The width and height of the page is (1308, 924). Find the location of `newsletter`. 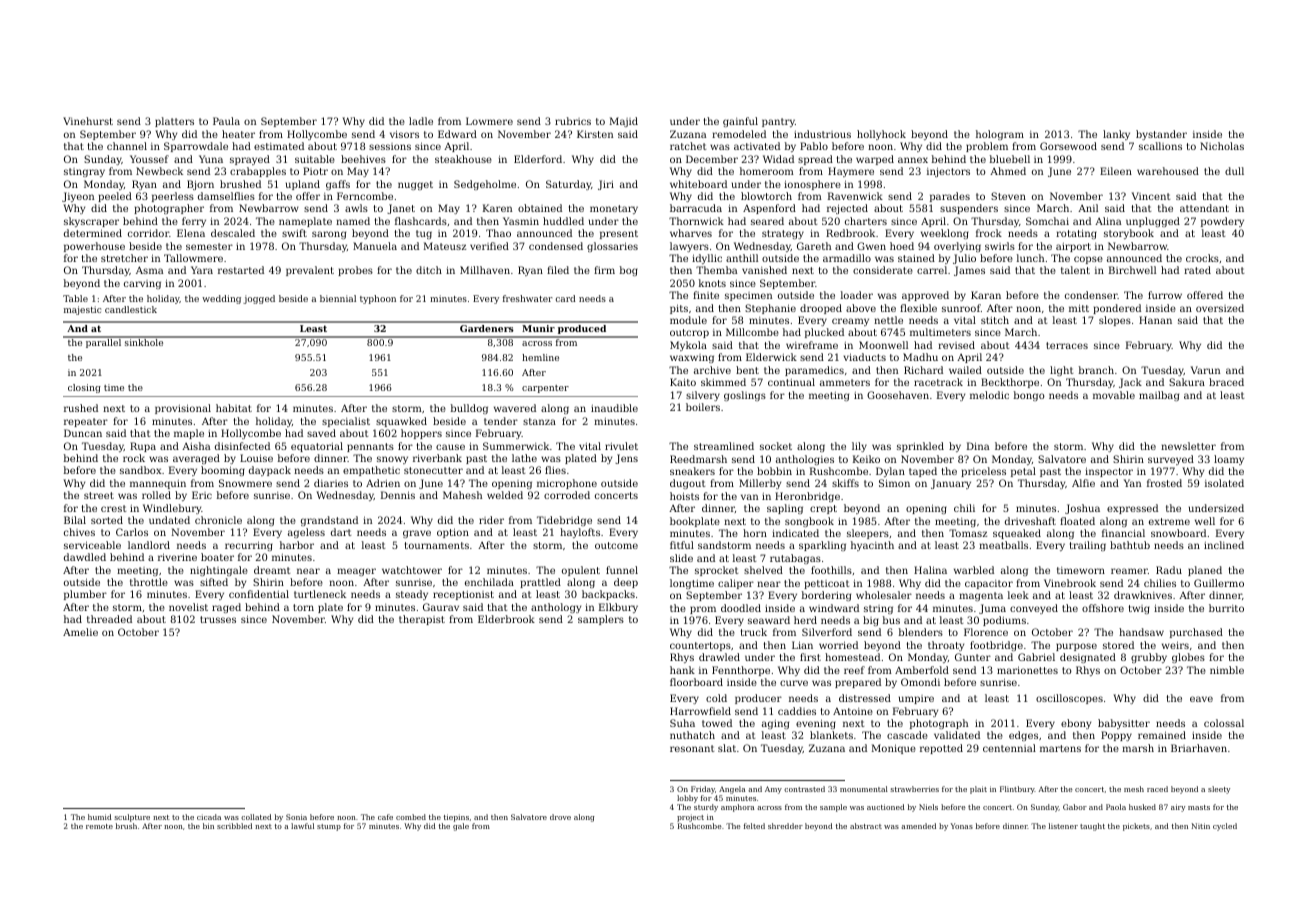

newsletter is located at coordinates (1188, 446).
